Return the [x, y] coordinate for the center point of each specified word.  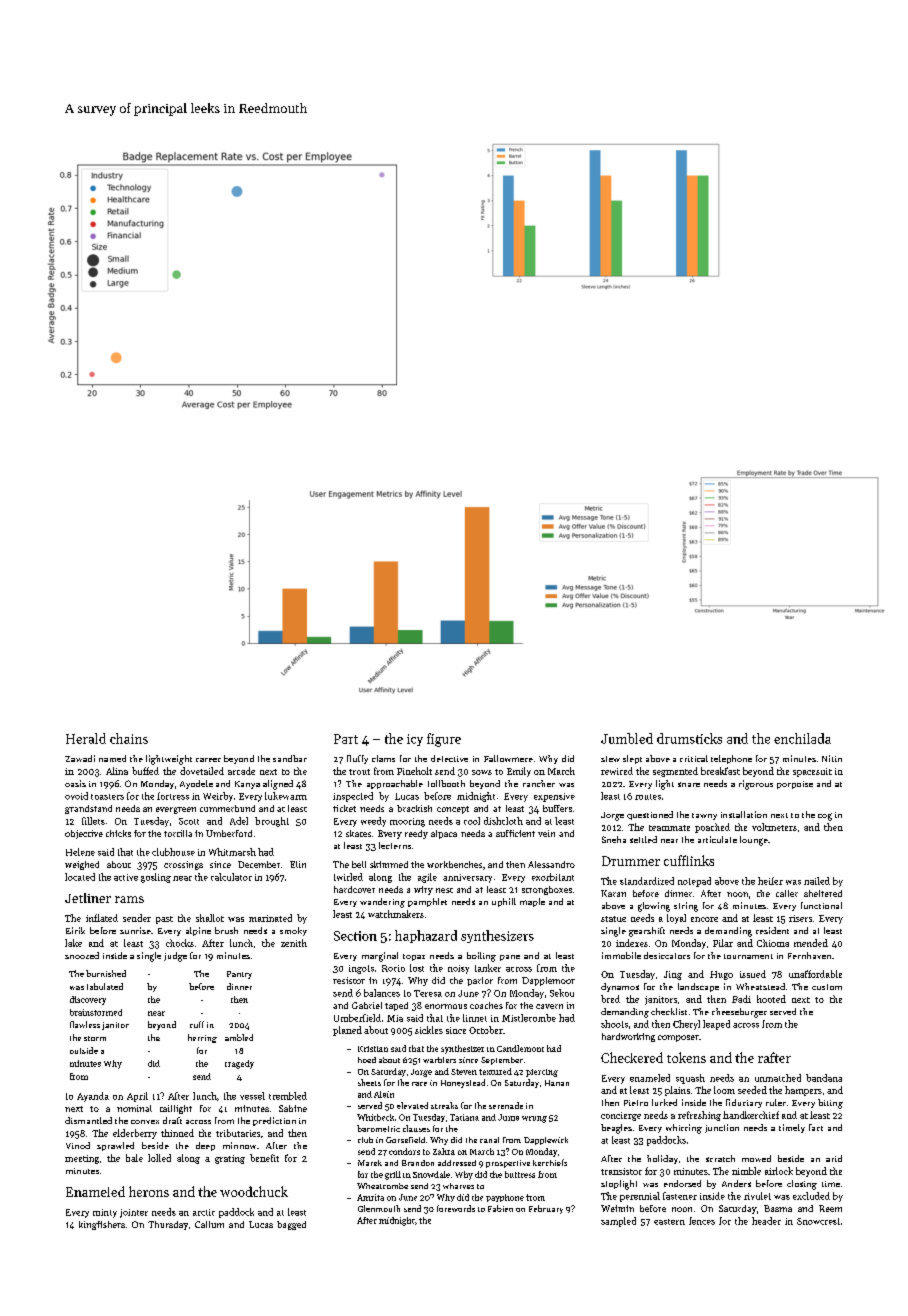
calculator [231, 877]
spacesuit [812, 772]
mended [811, 943]
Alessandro [551, 864]
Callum [209, 1224]
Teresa [428, 993]
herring [202, 1038]
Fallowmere [508, 758]
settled [643, 839]
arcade [241, 771]
